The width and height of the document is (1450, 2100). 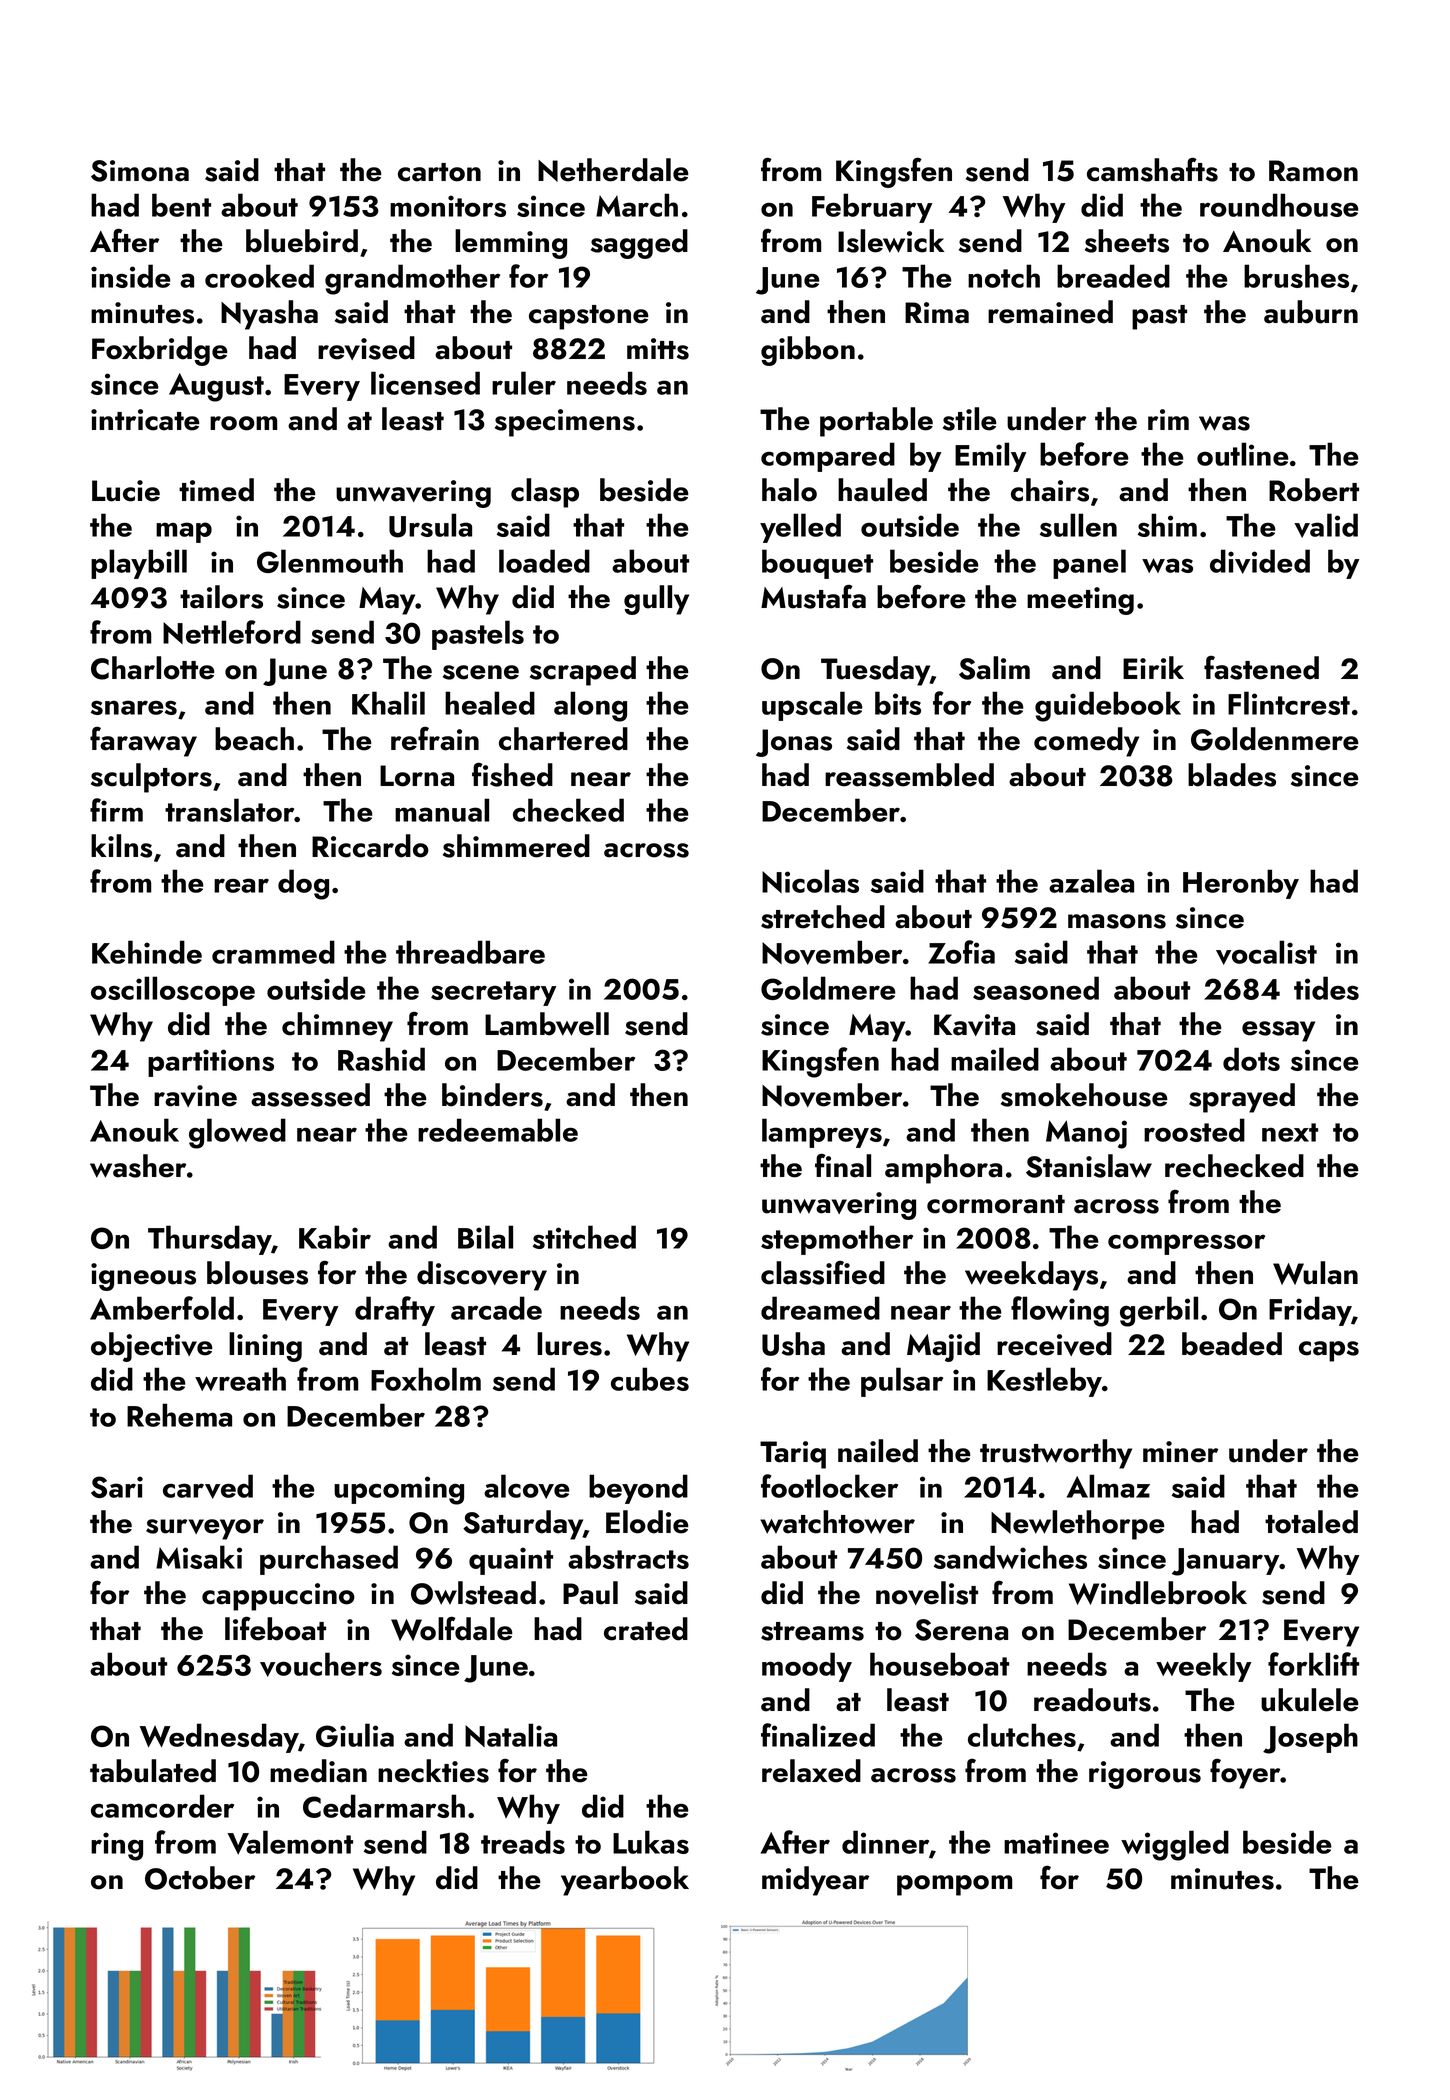 What do you see at coordinates (1296, 276) in the document?
I see `brushes` at bounding box center [1296, 276].
